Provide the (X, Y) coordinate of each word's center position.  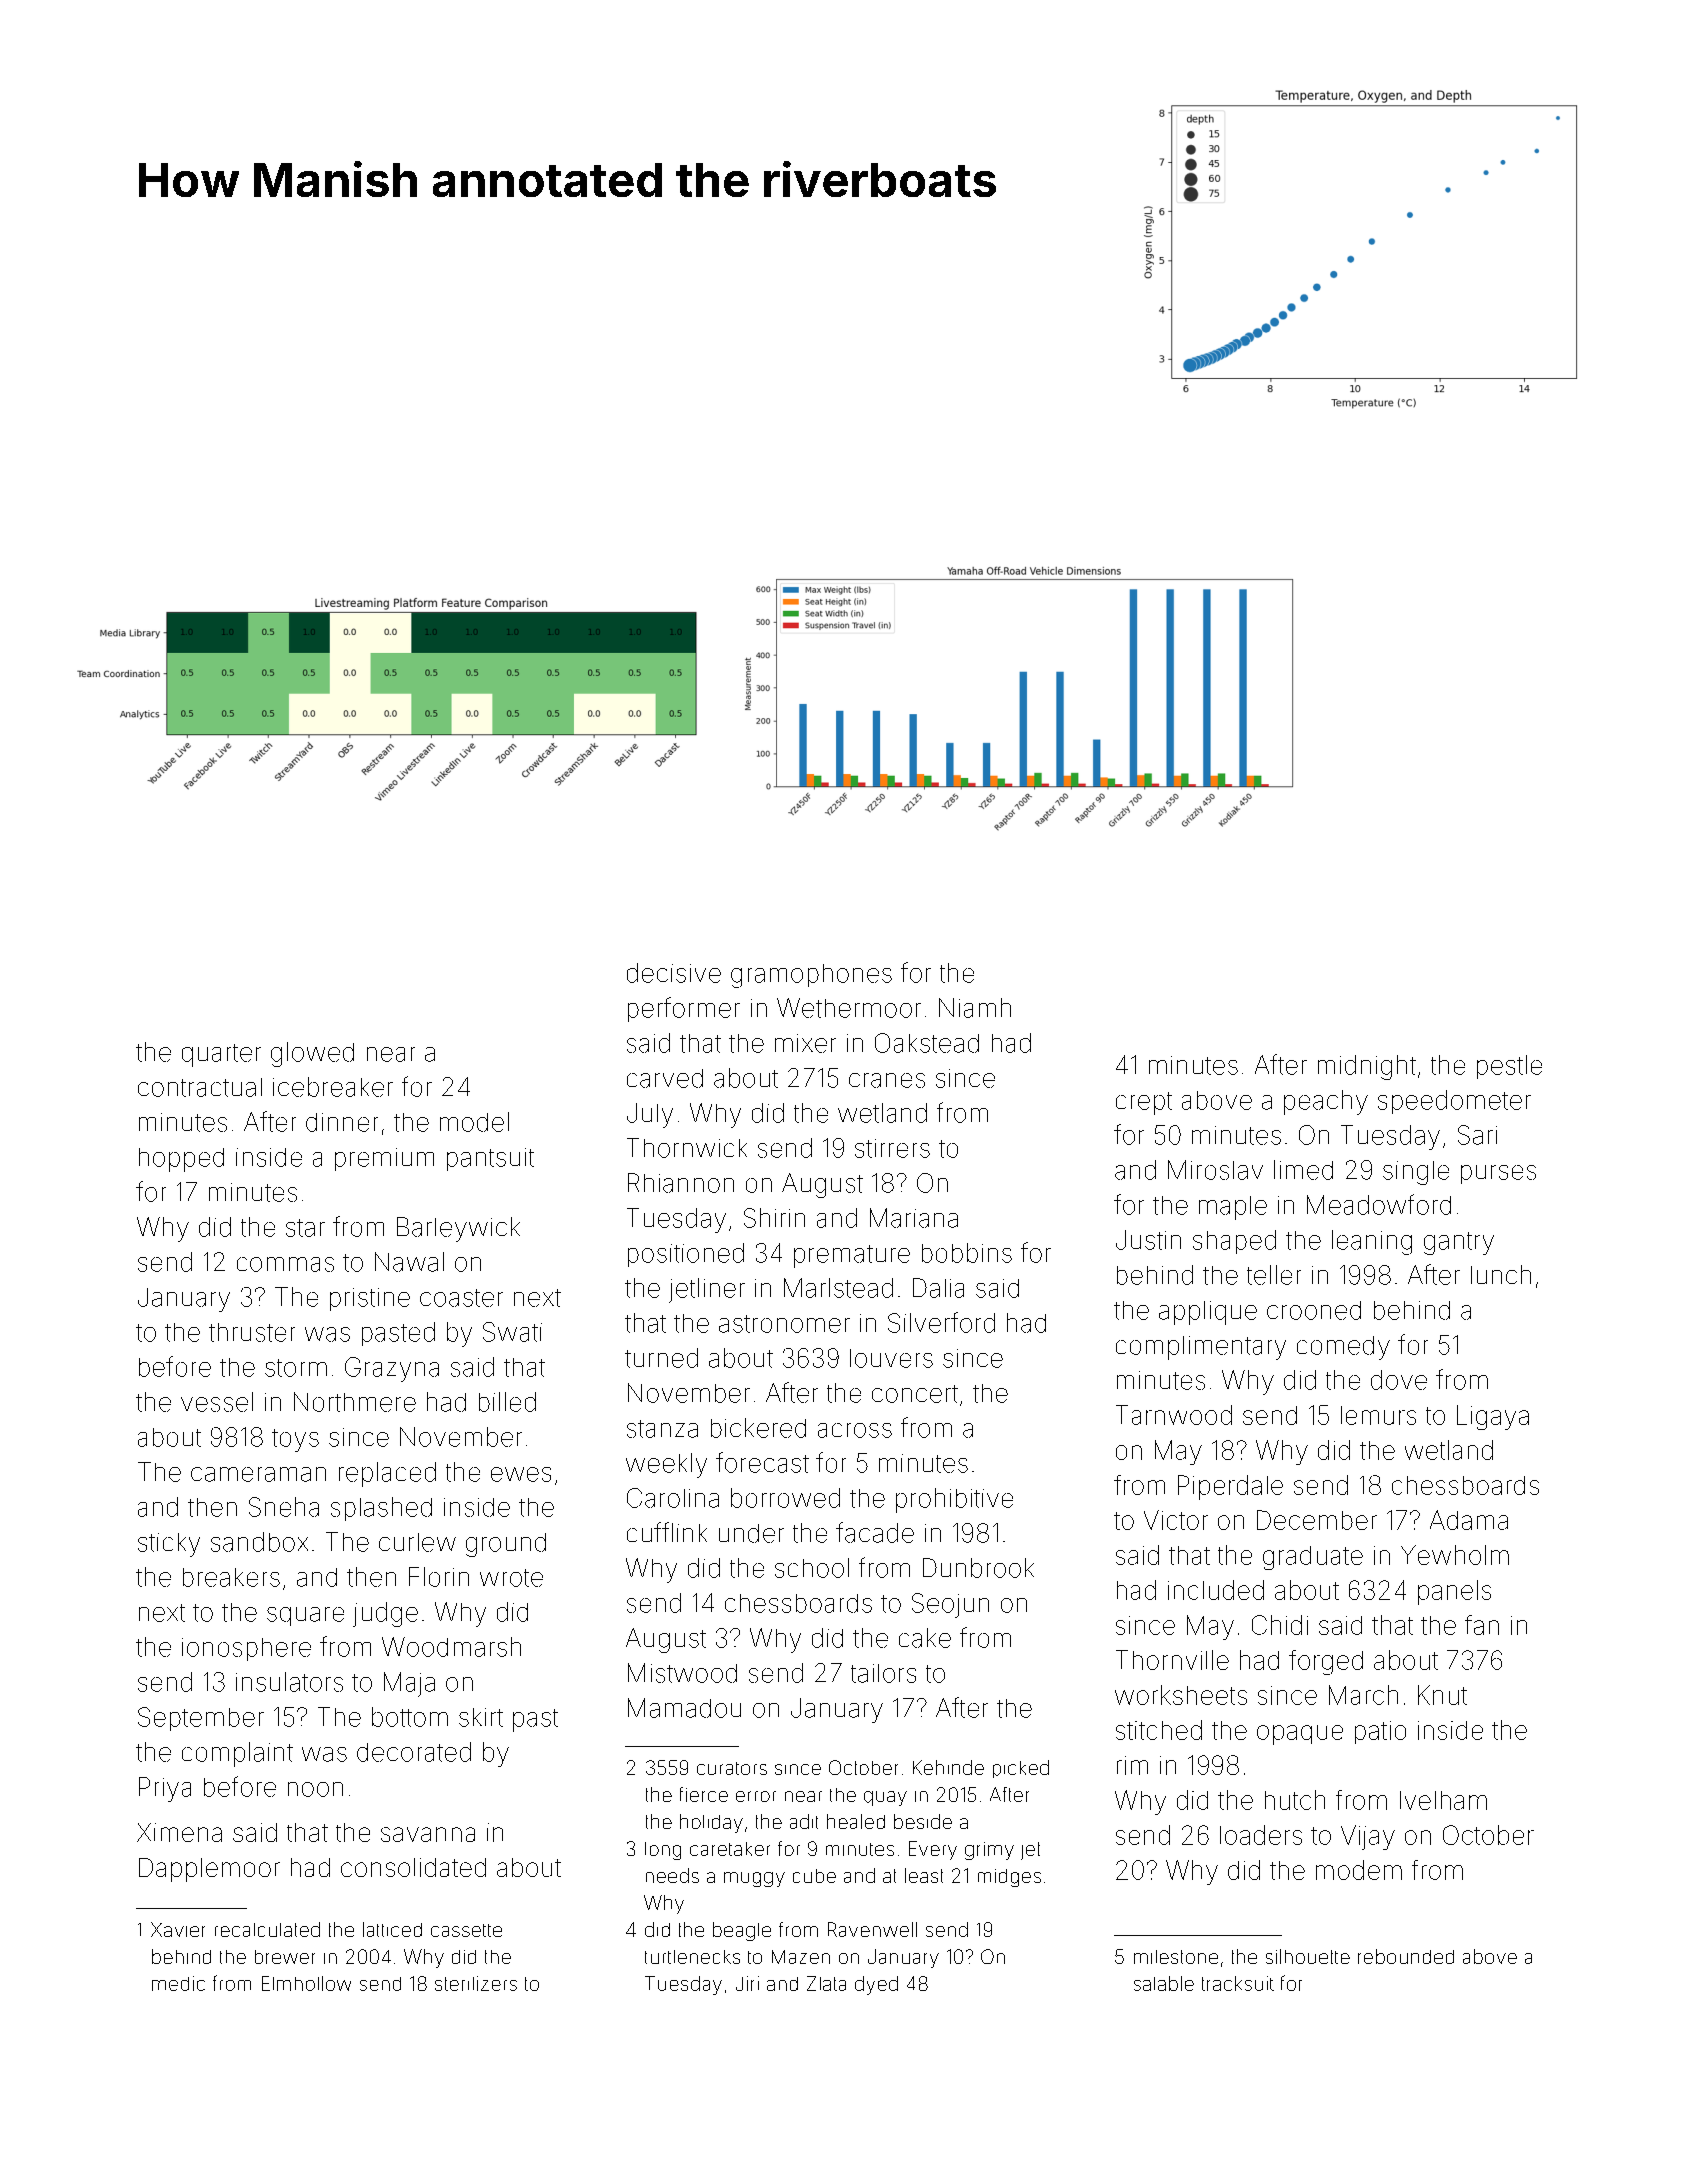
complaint (237, 1754)
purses (1498, 1174)
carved (665, 1078)
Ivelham (1443, 1800)
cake (925, 1638)
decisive (674, 973)
